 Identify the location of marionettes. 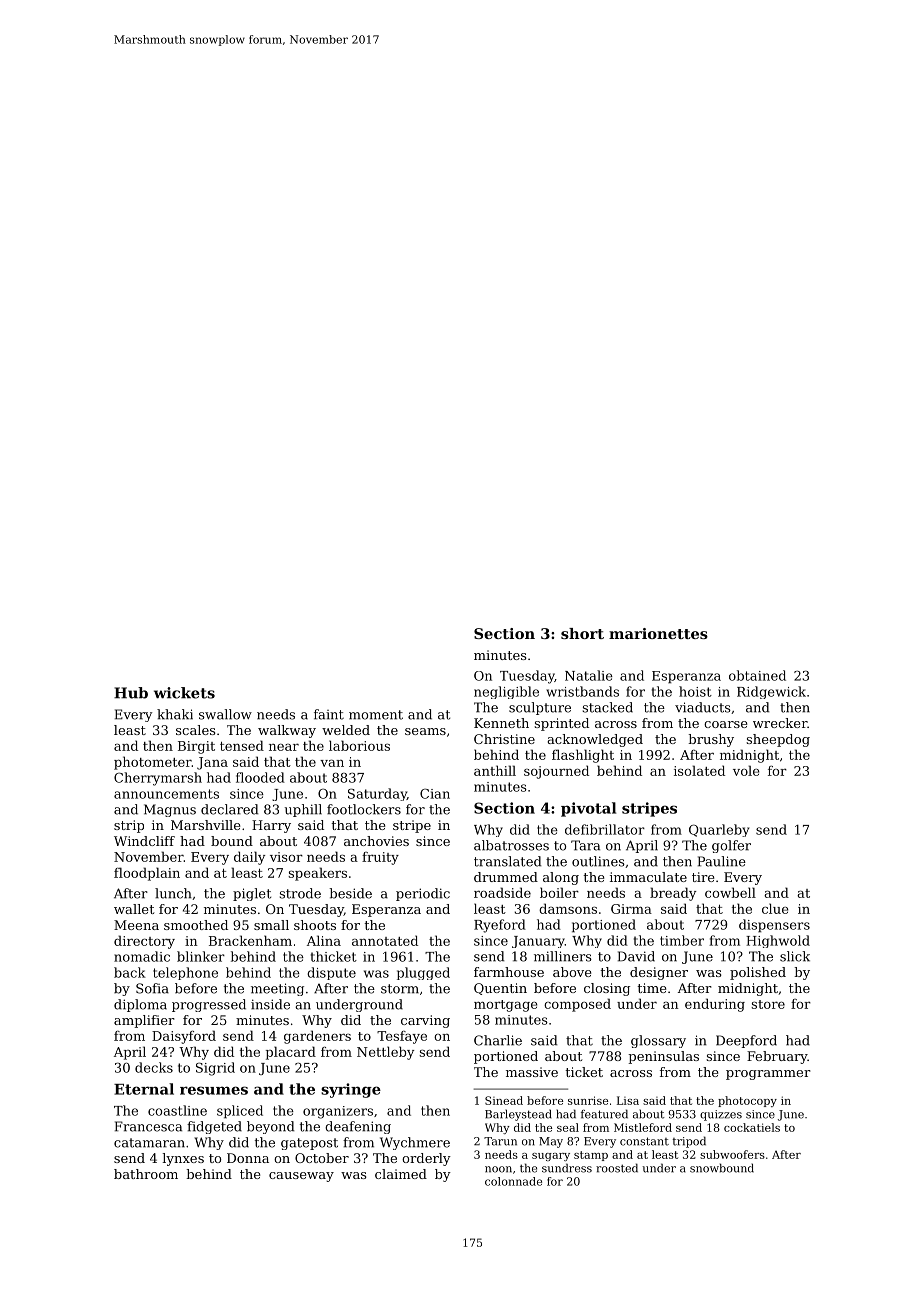
(658, 633).
